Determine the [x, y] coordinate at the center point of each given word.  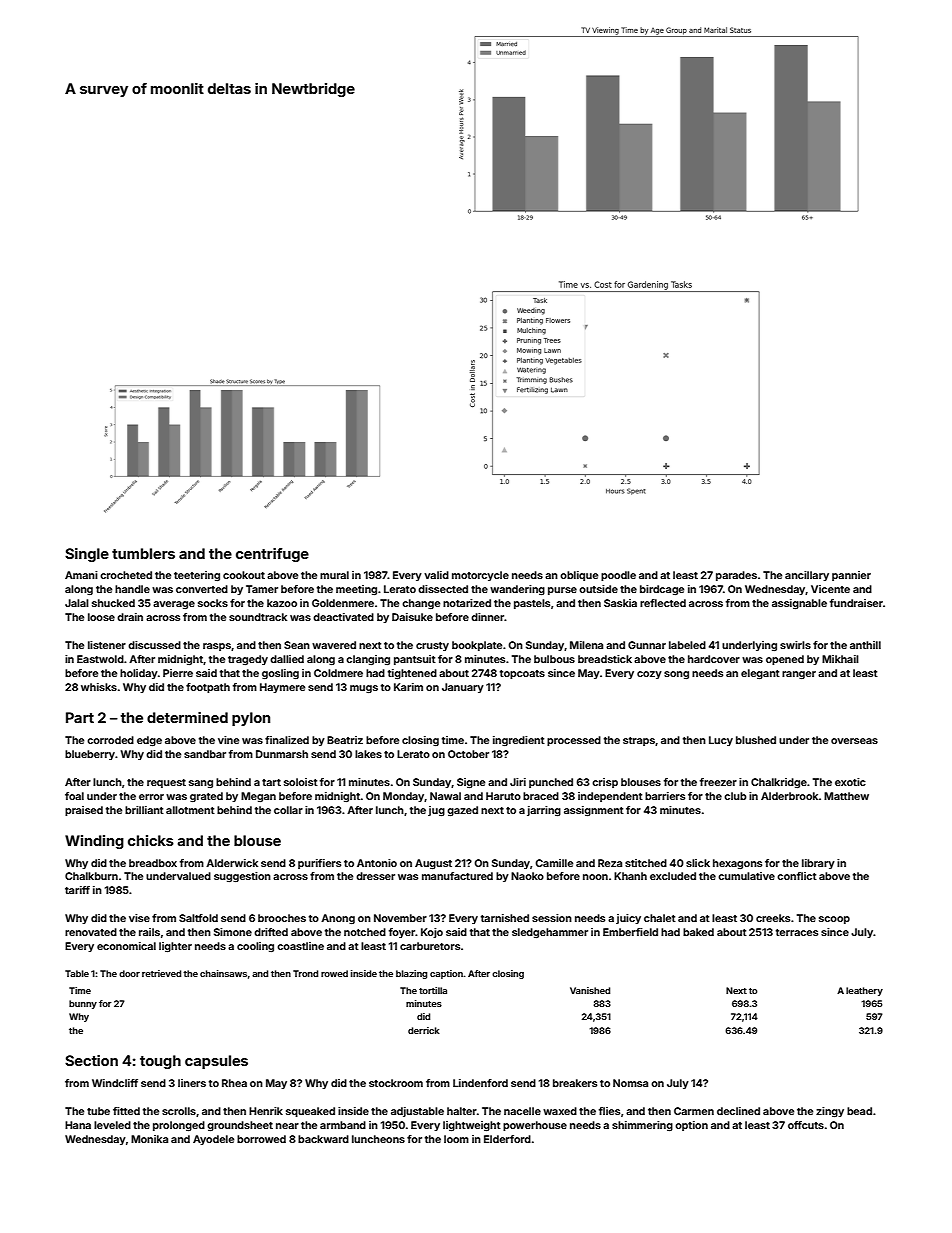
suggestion [242, 877]
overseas [854, 741]
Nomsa [630, 1083]
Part [80, 717]
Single [87, 555]
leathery [864, 991]
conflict [797, 876]
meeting [356, 590]
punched [551, 783]
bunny [83, 1004]
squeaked [310, 1112]
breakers [575, 1083]
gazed [462, 811]
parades [736, 576]
